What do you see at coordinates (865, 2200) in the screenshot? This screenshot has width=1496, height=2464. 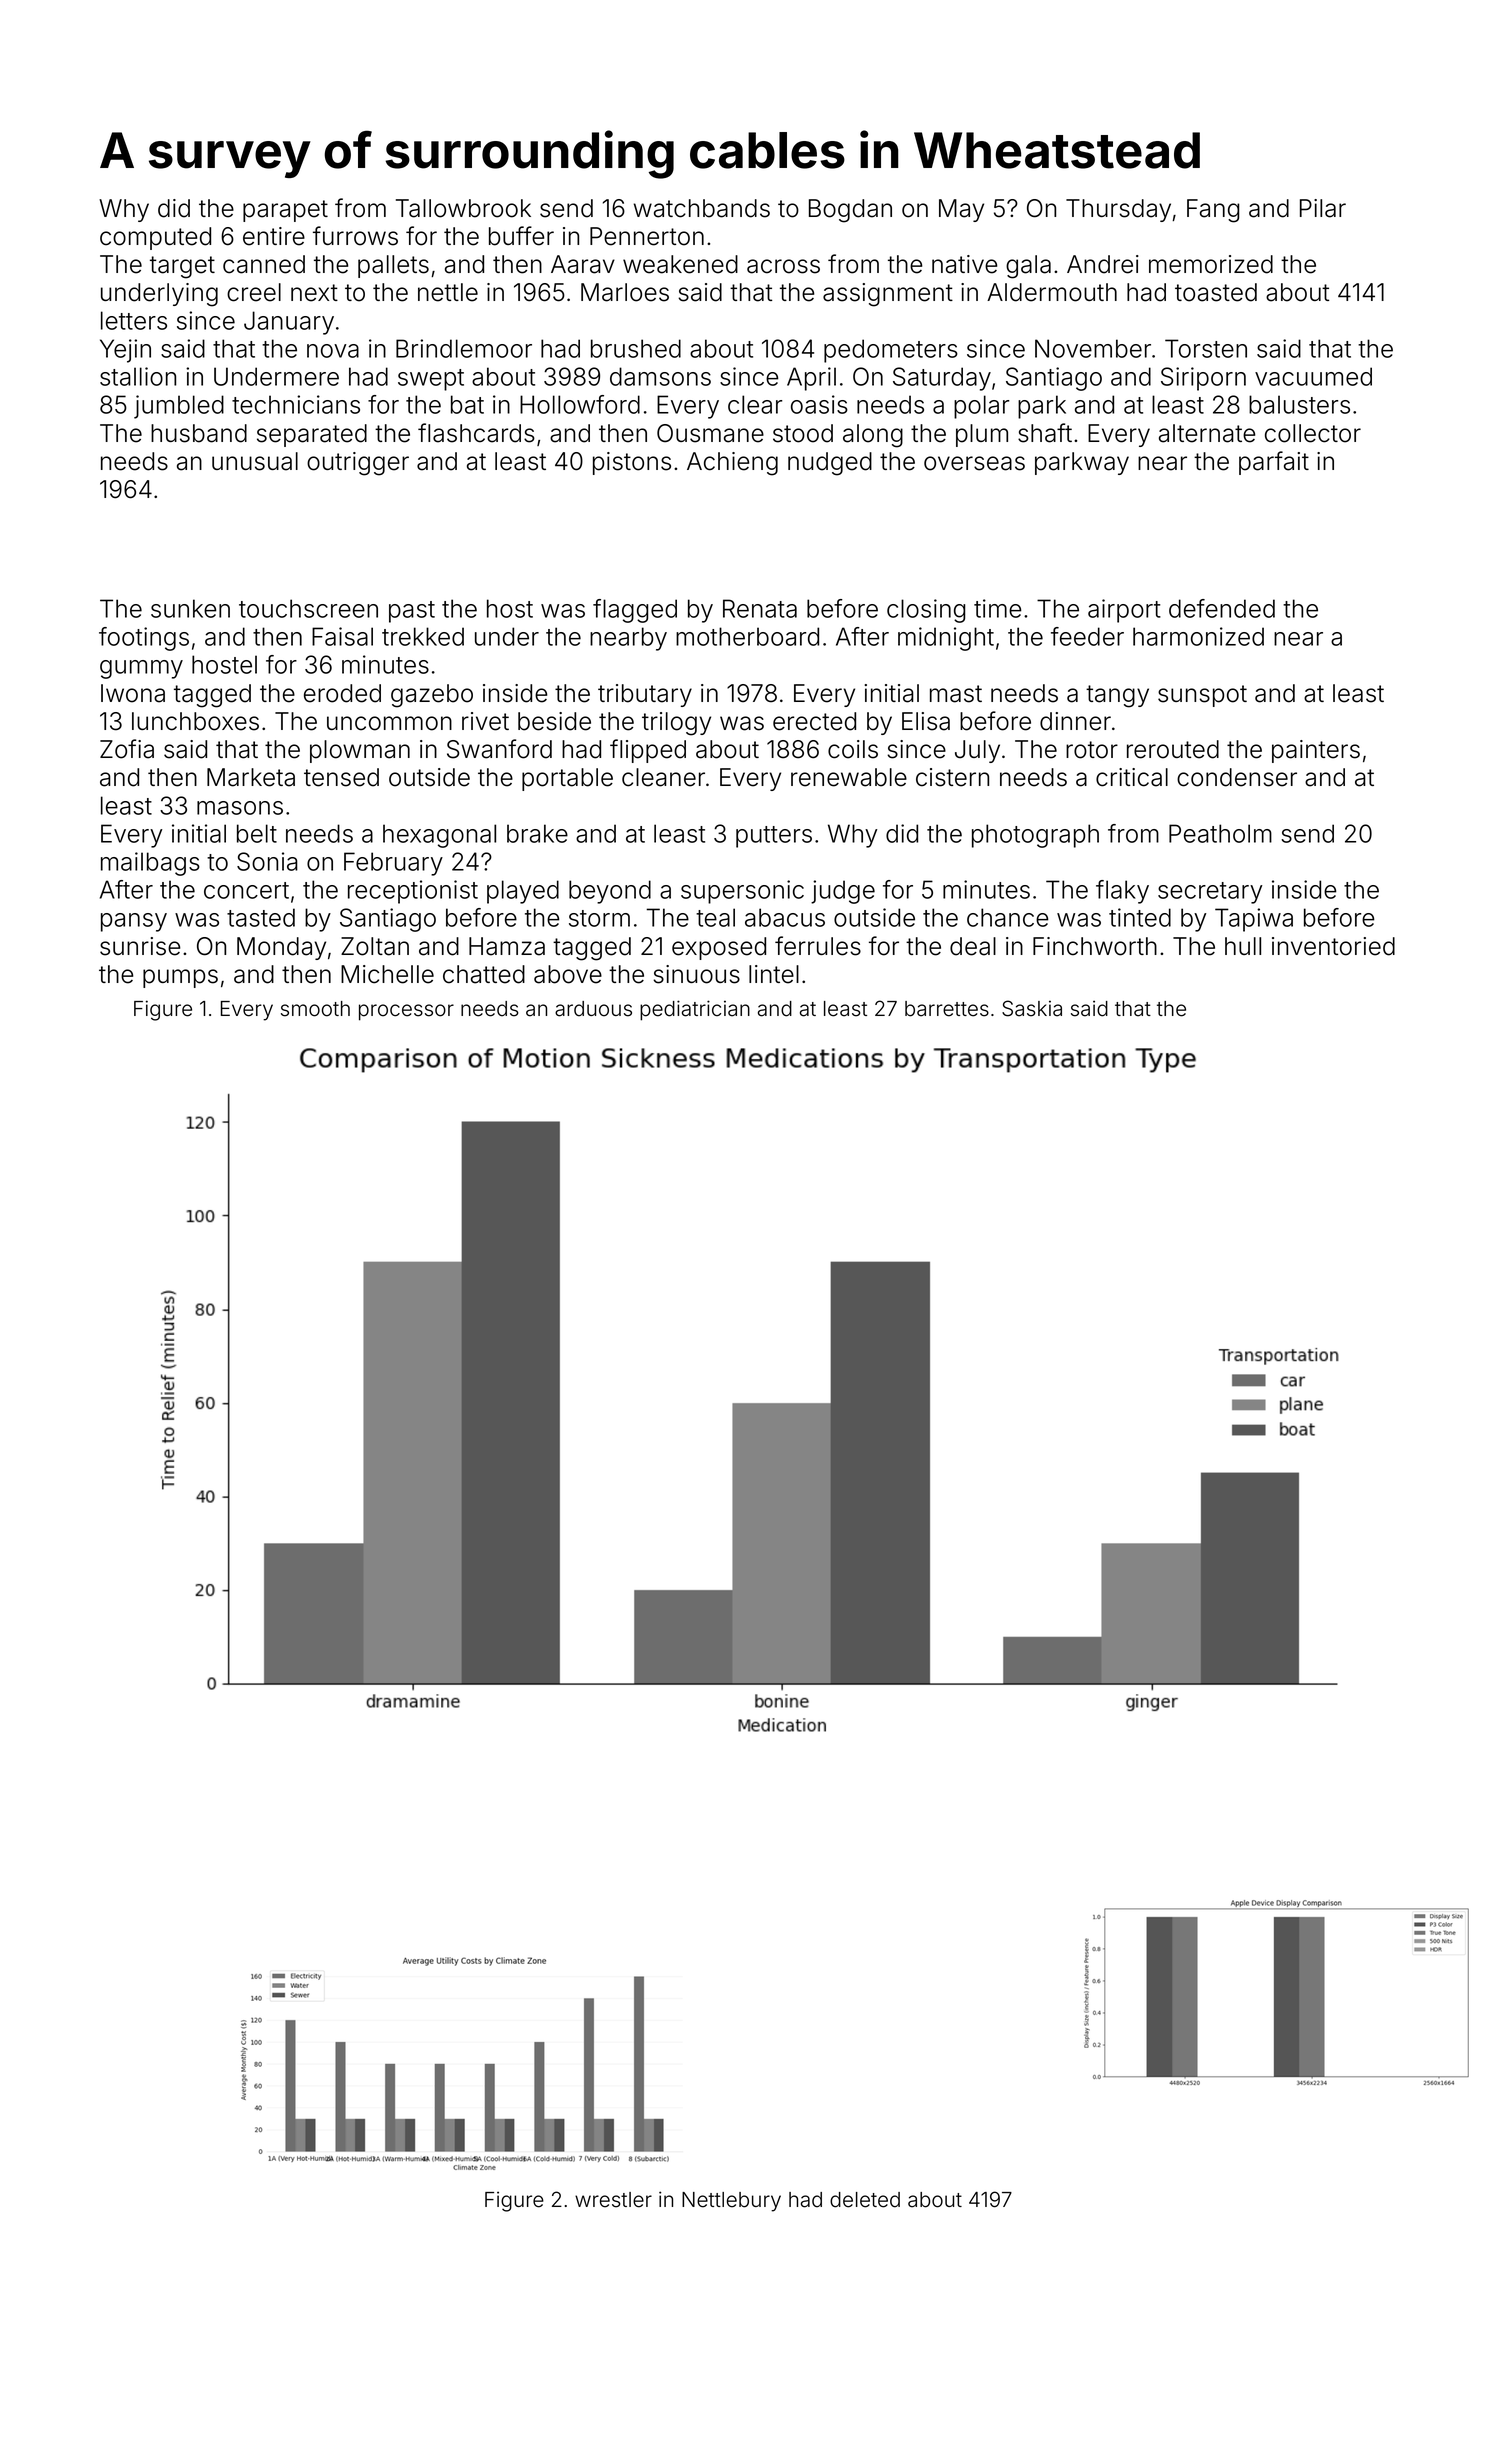 I see `deleted` at bounding box center [865, 2200].
